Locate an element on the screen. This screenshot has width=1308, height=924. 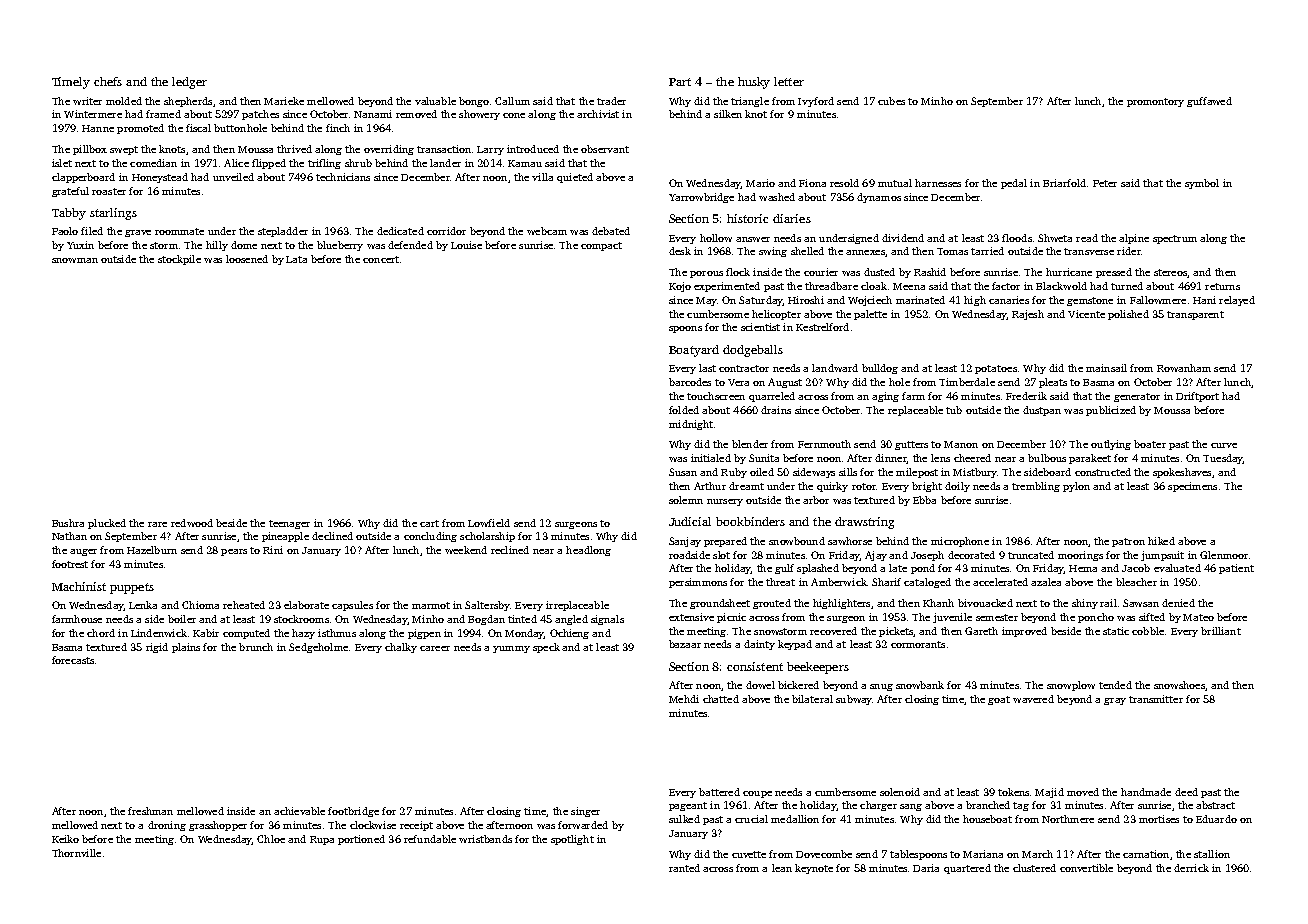
Chloe is located at coordinates (271, 839).
